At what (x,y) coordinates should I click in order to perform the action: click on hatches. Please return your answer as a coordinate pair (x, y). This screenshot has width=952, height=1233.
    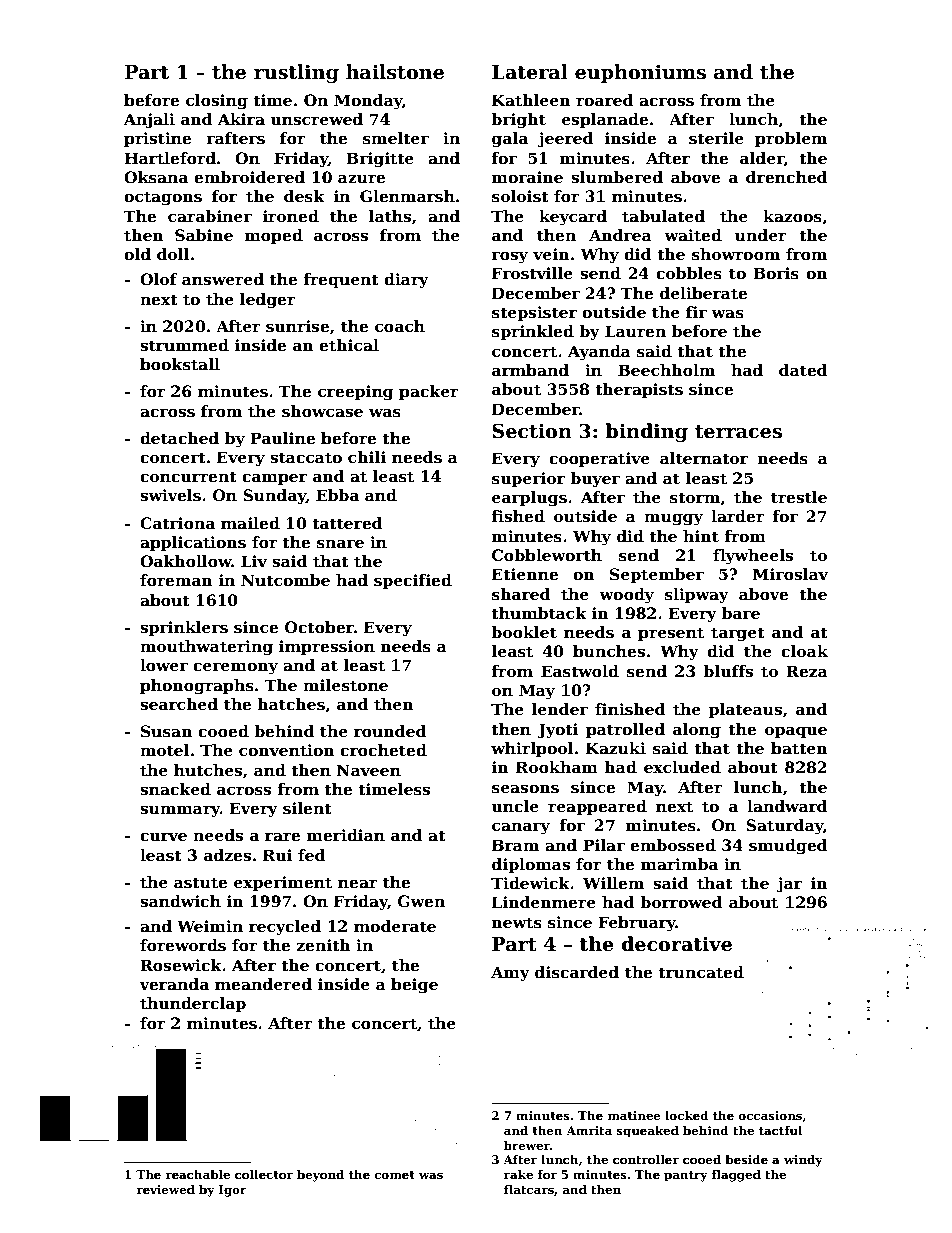
    Looking at the image, I should click on (291, 704).
